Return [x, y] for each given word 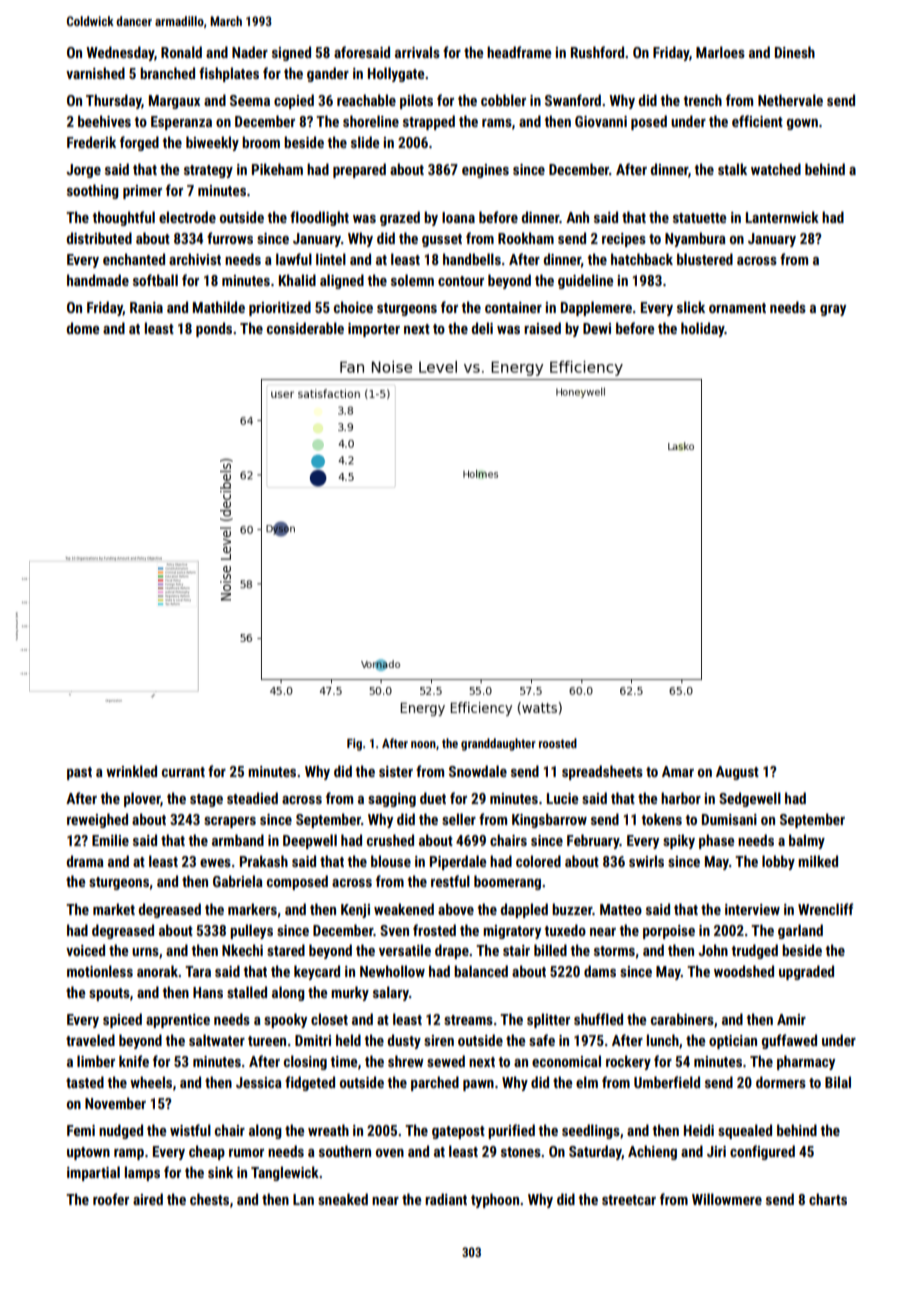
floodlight [319, 218]
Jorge [83, 171]
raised [542, 328]
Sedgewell [750, 799]
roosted [558, 743]
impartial [93, 1173]
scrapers [230, 822]
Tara [198, 971]
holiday [703, 329]
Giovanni [601, 121]
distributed [99, 238]
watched [776, 169]
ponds [214, 329]
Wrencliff [825, 909]
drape [452, 951]
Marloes [720, 52]
